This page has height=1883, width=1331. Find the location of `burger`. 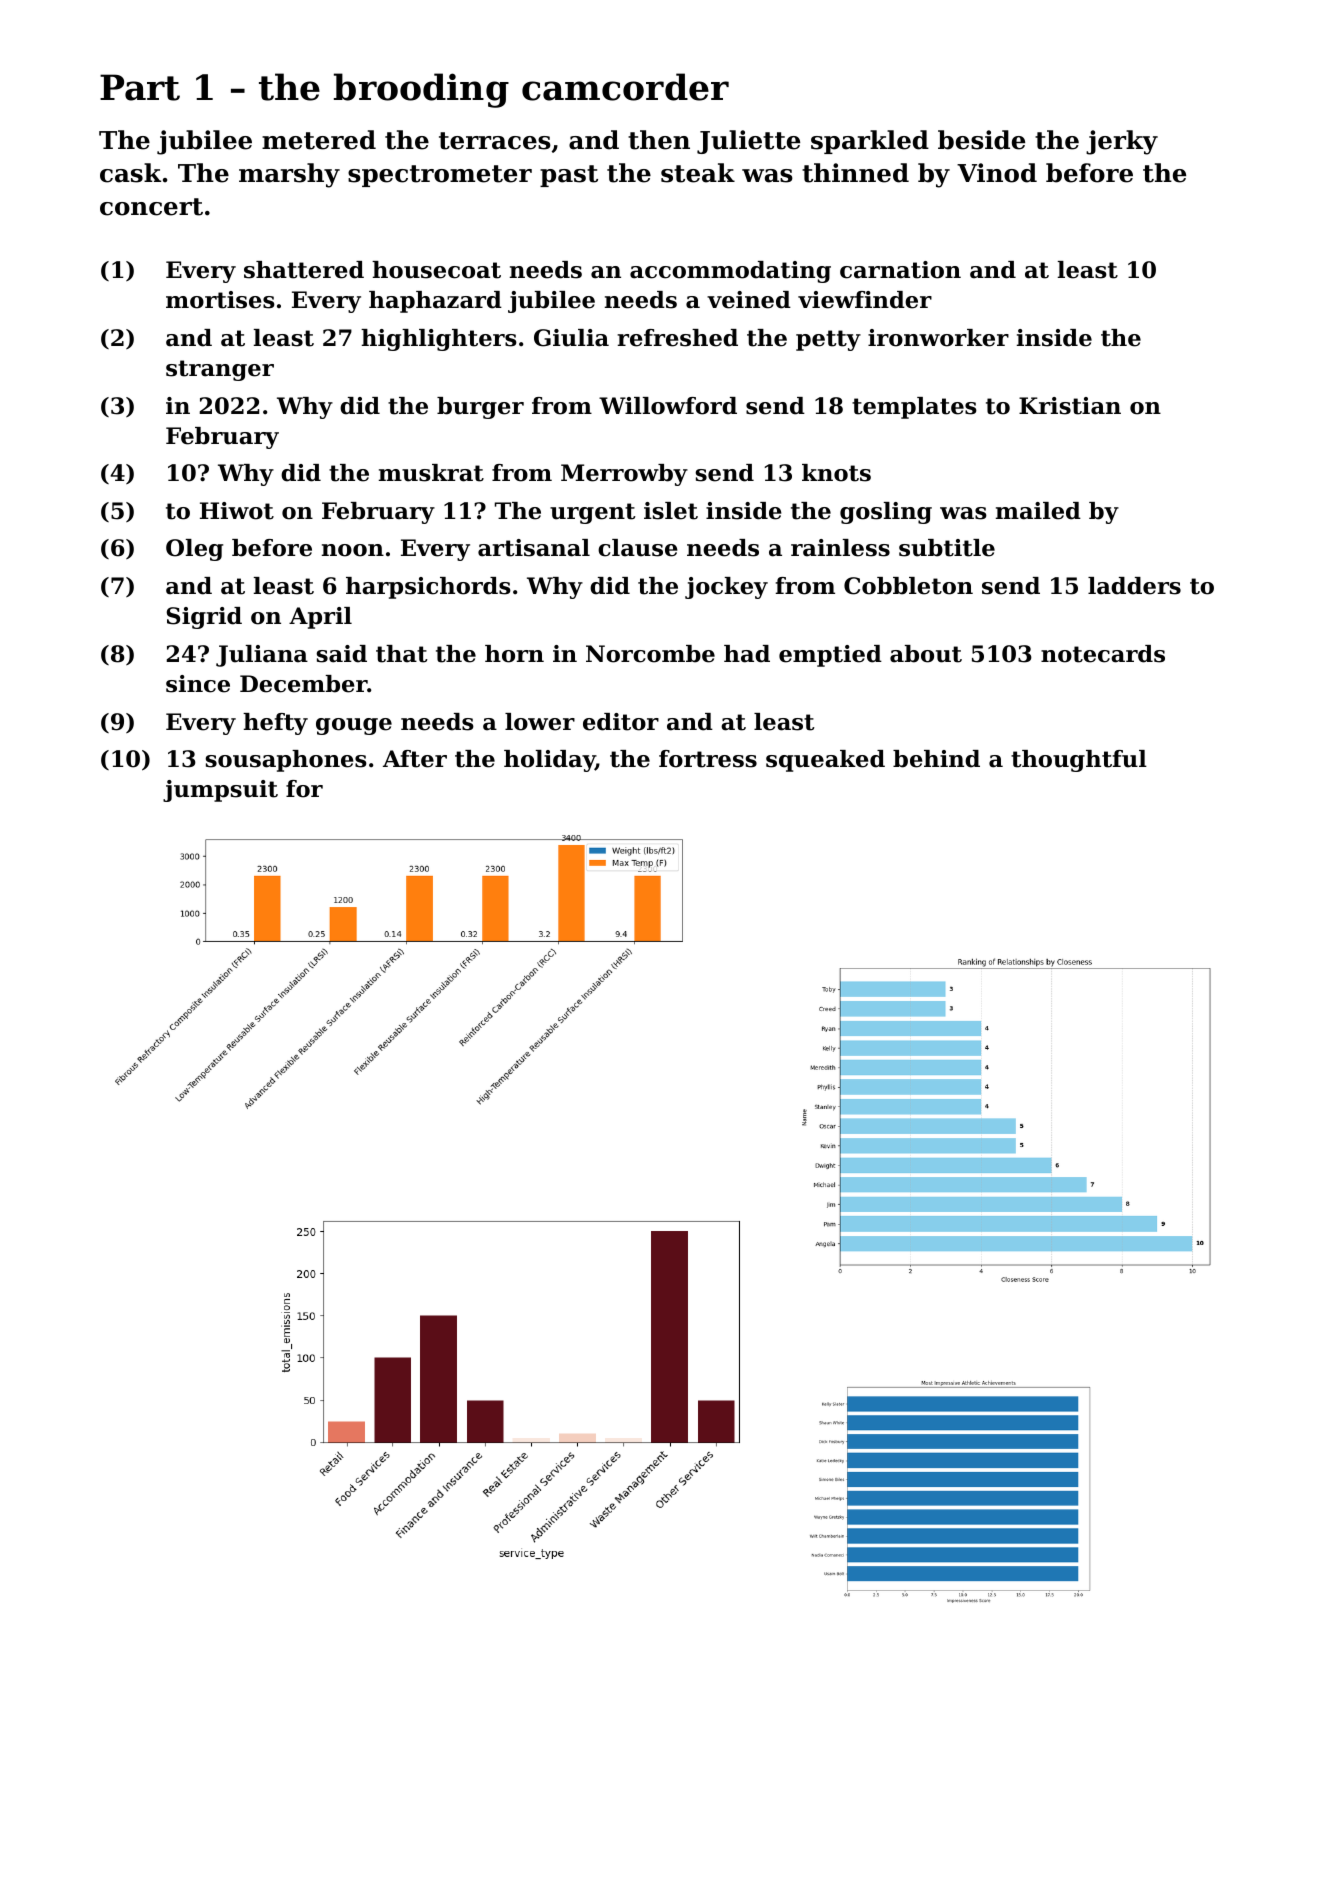

burger is located at coordinates (480, 408).
